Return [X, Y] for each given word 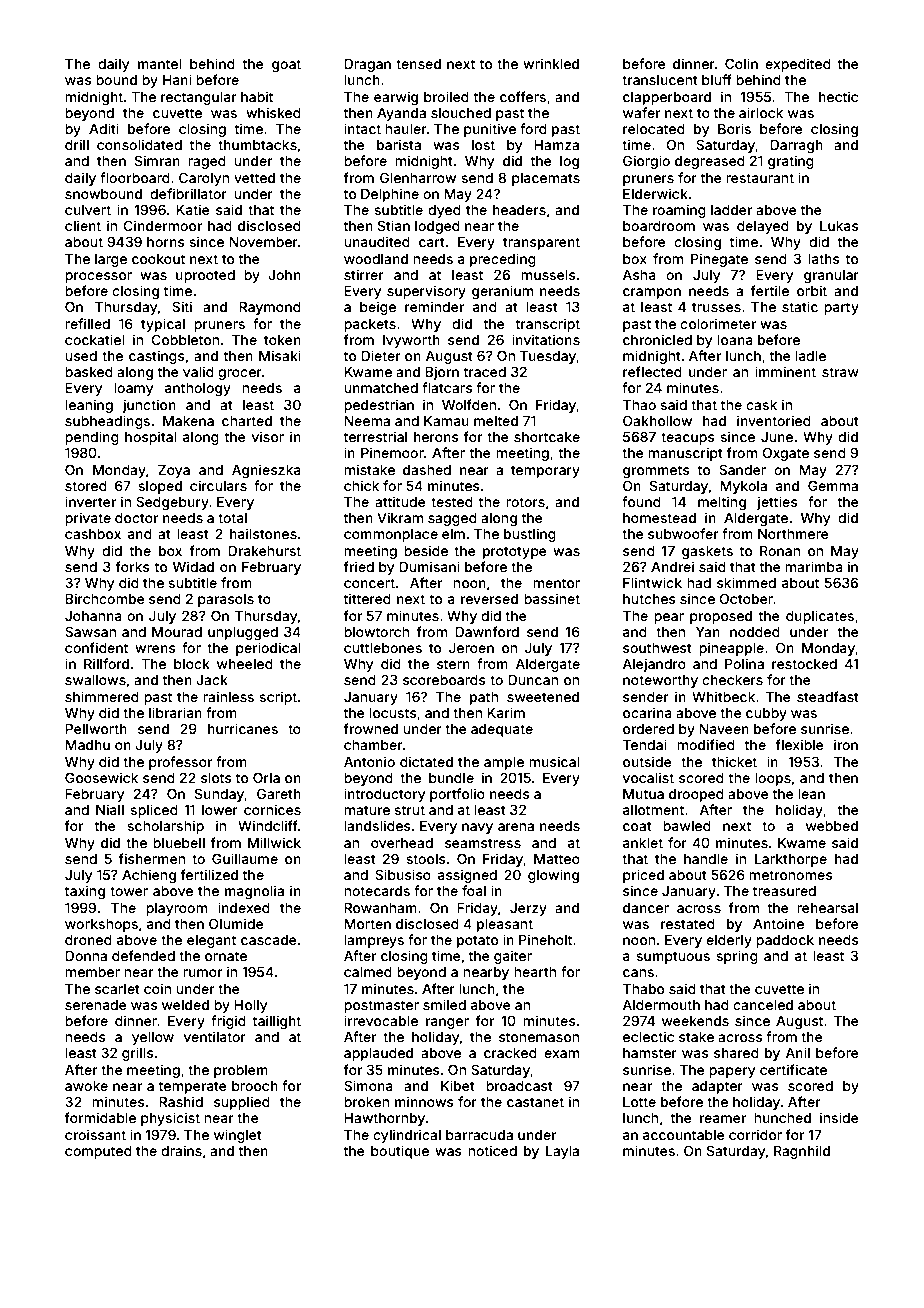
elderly [729, 941]
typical [163, 325]
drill [77, 144]
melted [496, 421]
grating [791, 162]
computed [98, 1152]
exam [561, 1054]
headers [519, 210]
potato [477, 941]
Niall [110, 809]
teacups [688, 438]
